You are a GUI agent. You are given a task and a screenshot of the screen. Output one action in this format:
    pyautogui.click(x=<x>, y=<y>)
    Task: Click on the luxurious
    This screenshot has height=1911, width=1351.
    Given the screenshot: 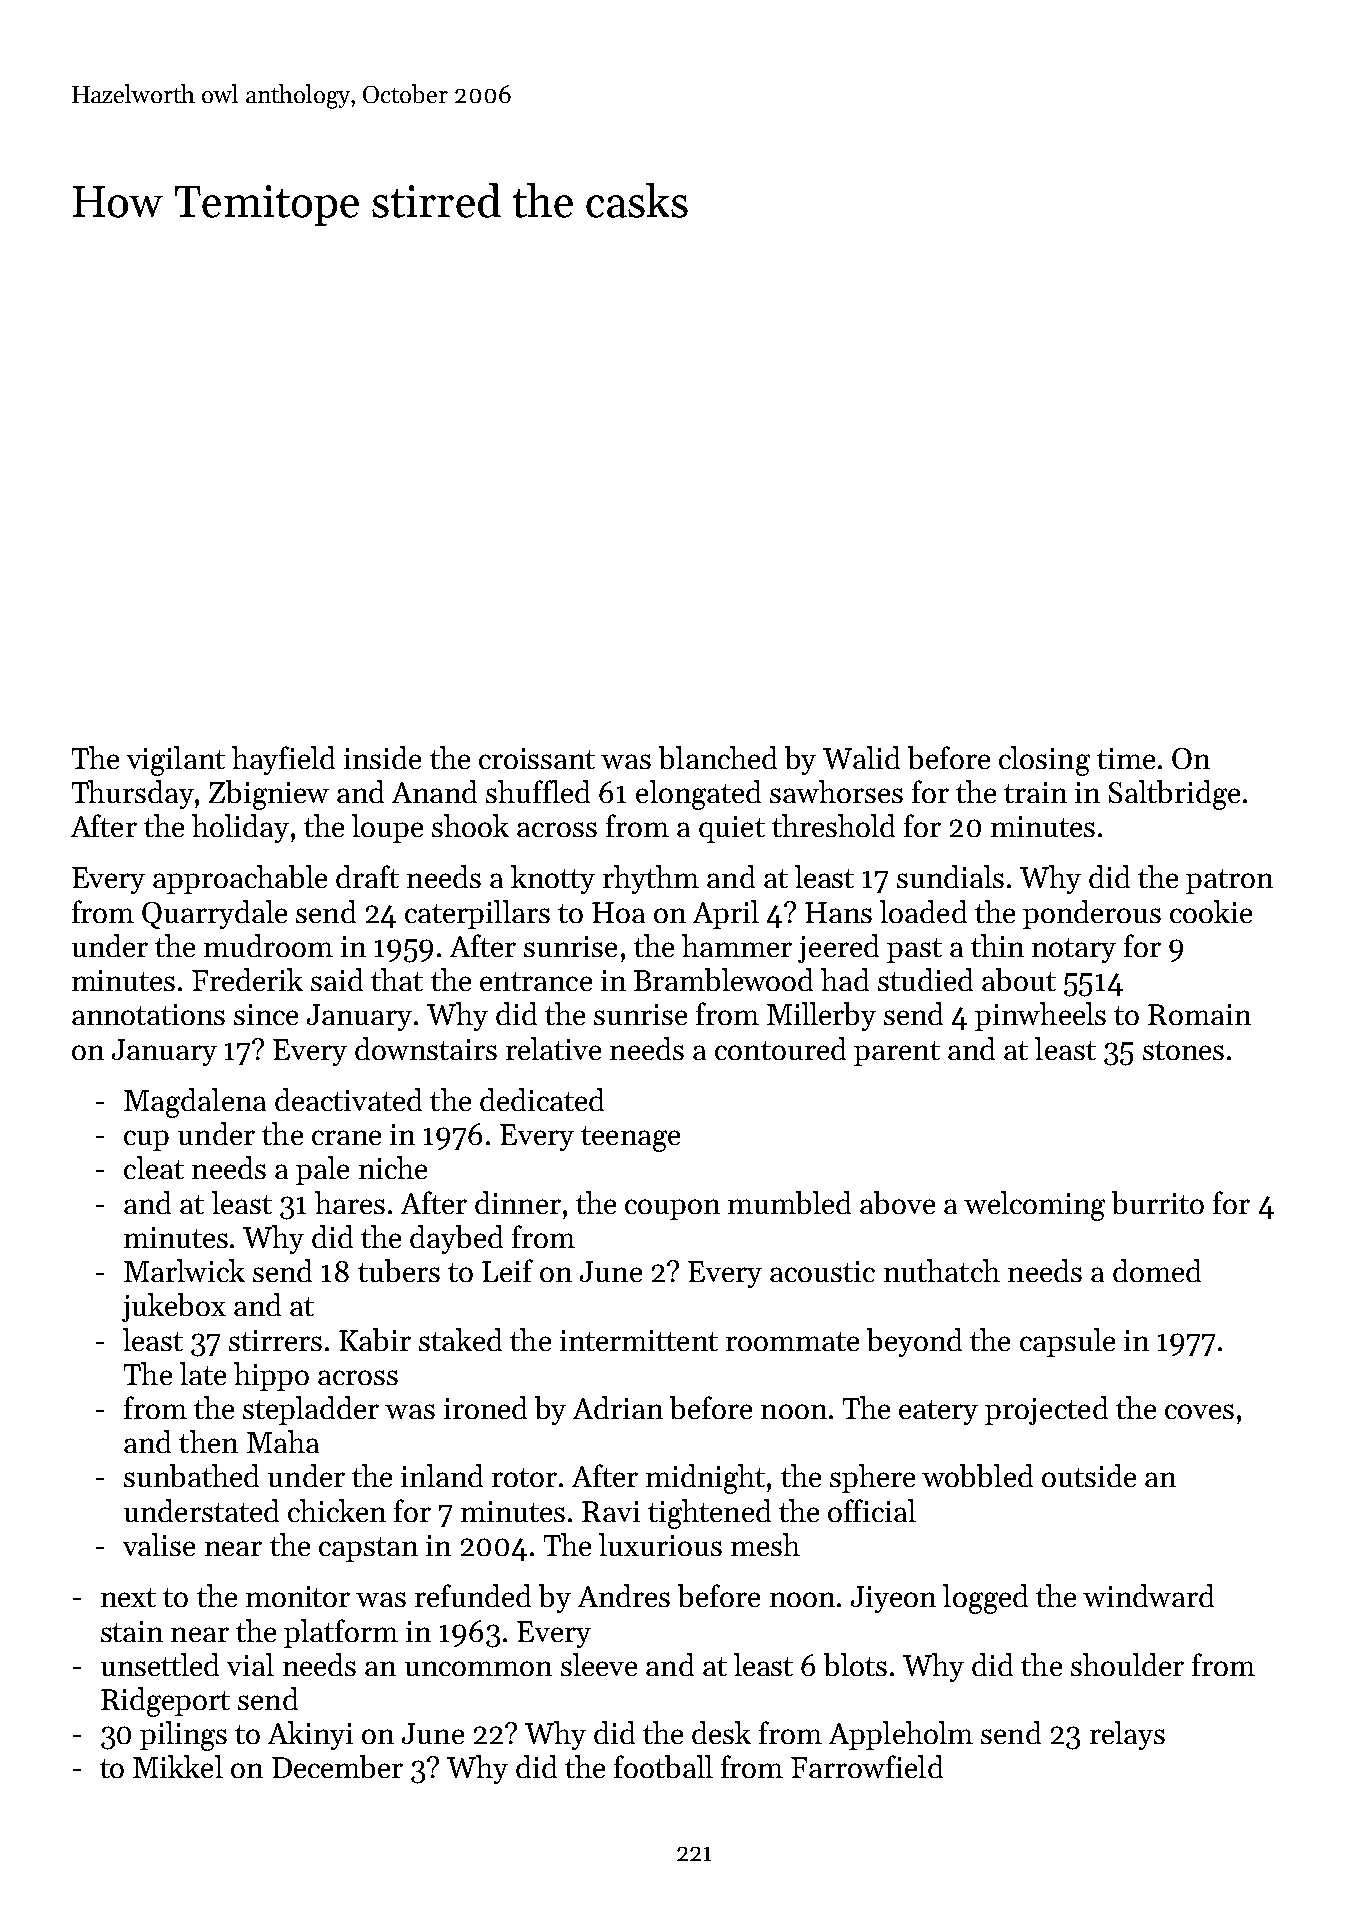 What is the action you would take?
    pyautogui.click(x=660, y=1544)
